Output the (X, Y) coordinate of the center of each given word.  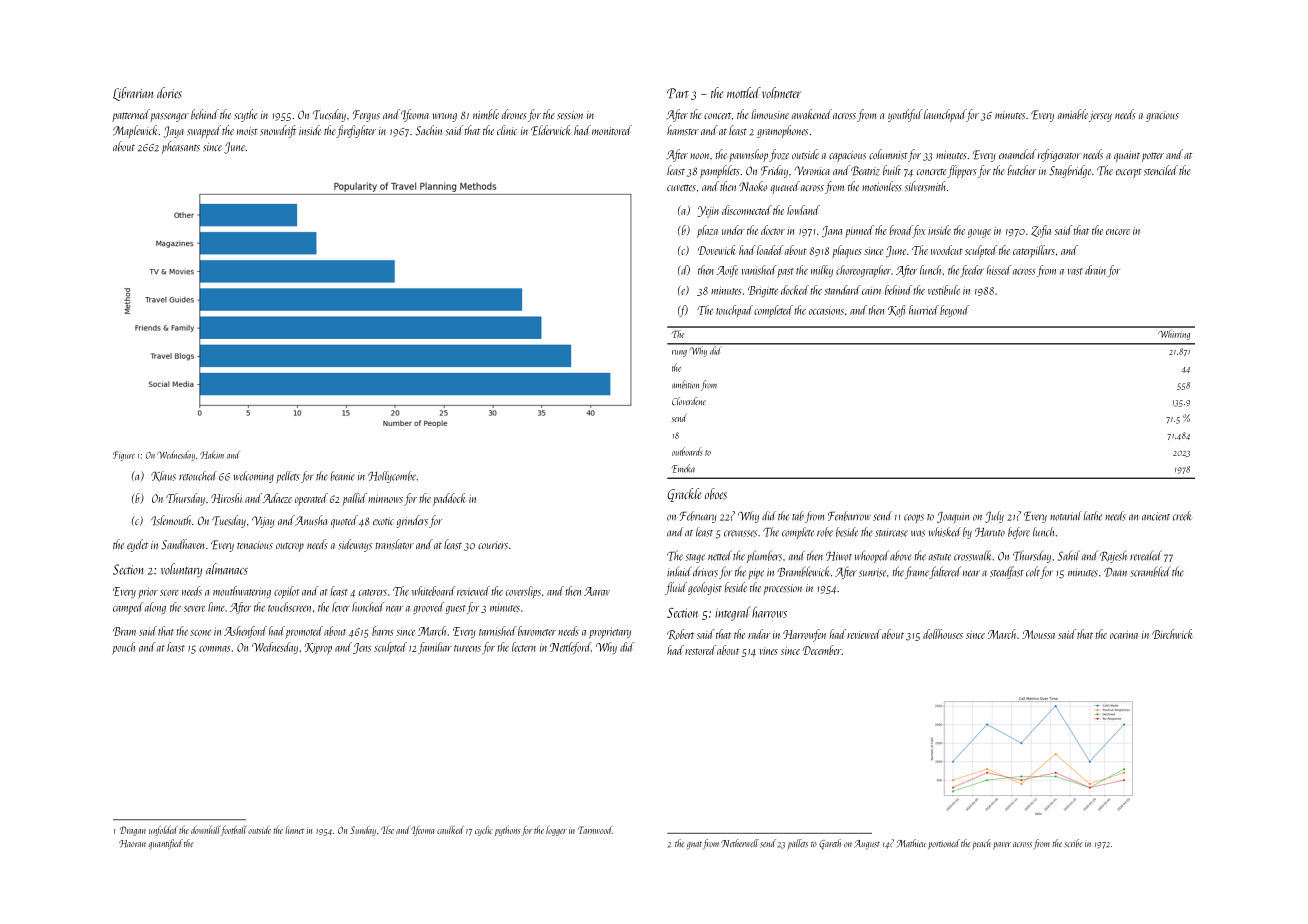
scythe (245, 115)
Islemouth (171, 520)
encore (1118, 232)
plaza (707, 231)
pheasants (181, 147)
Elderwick (551, 130)
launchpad (945, 115)
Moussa (1038, 634)
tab (798, 516)
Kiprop (318, 648)
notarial (1065, 516)
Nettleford (570, 648)
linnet (294, 829)
